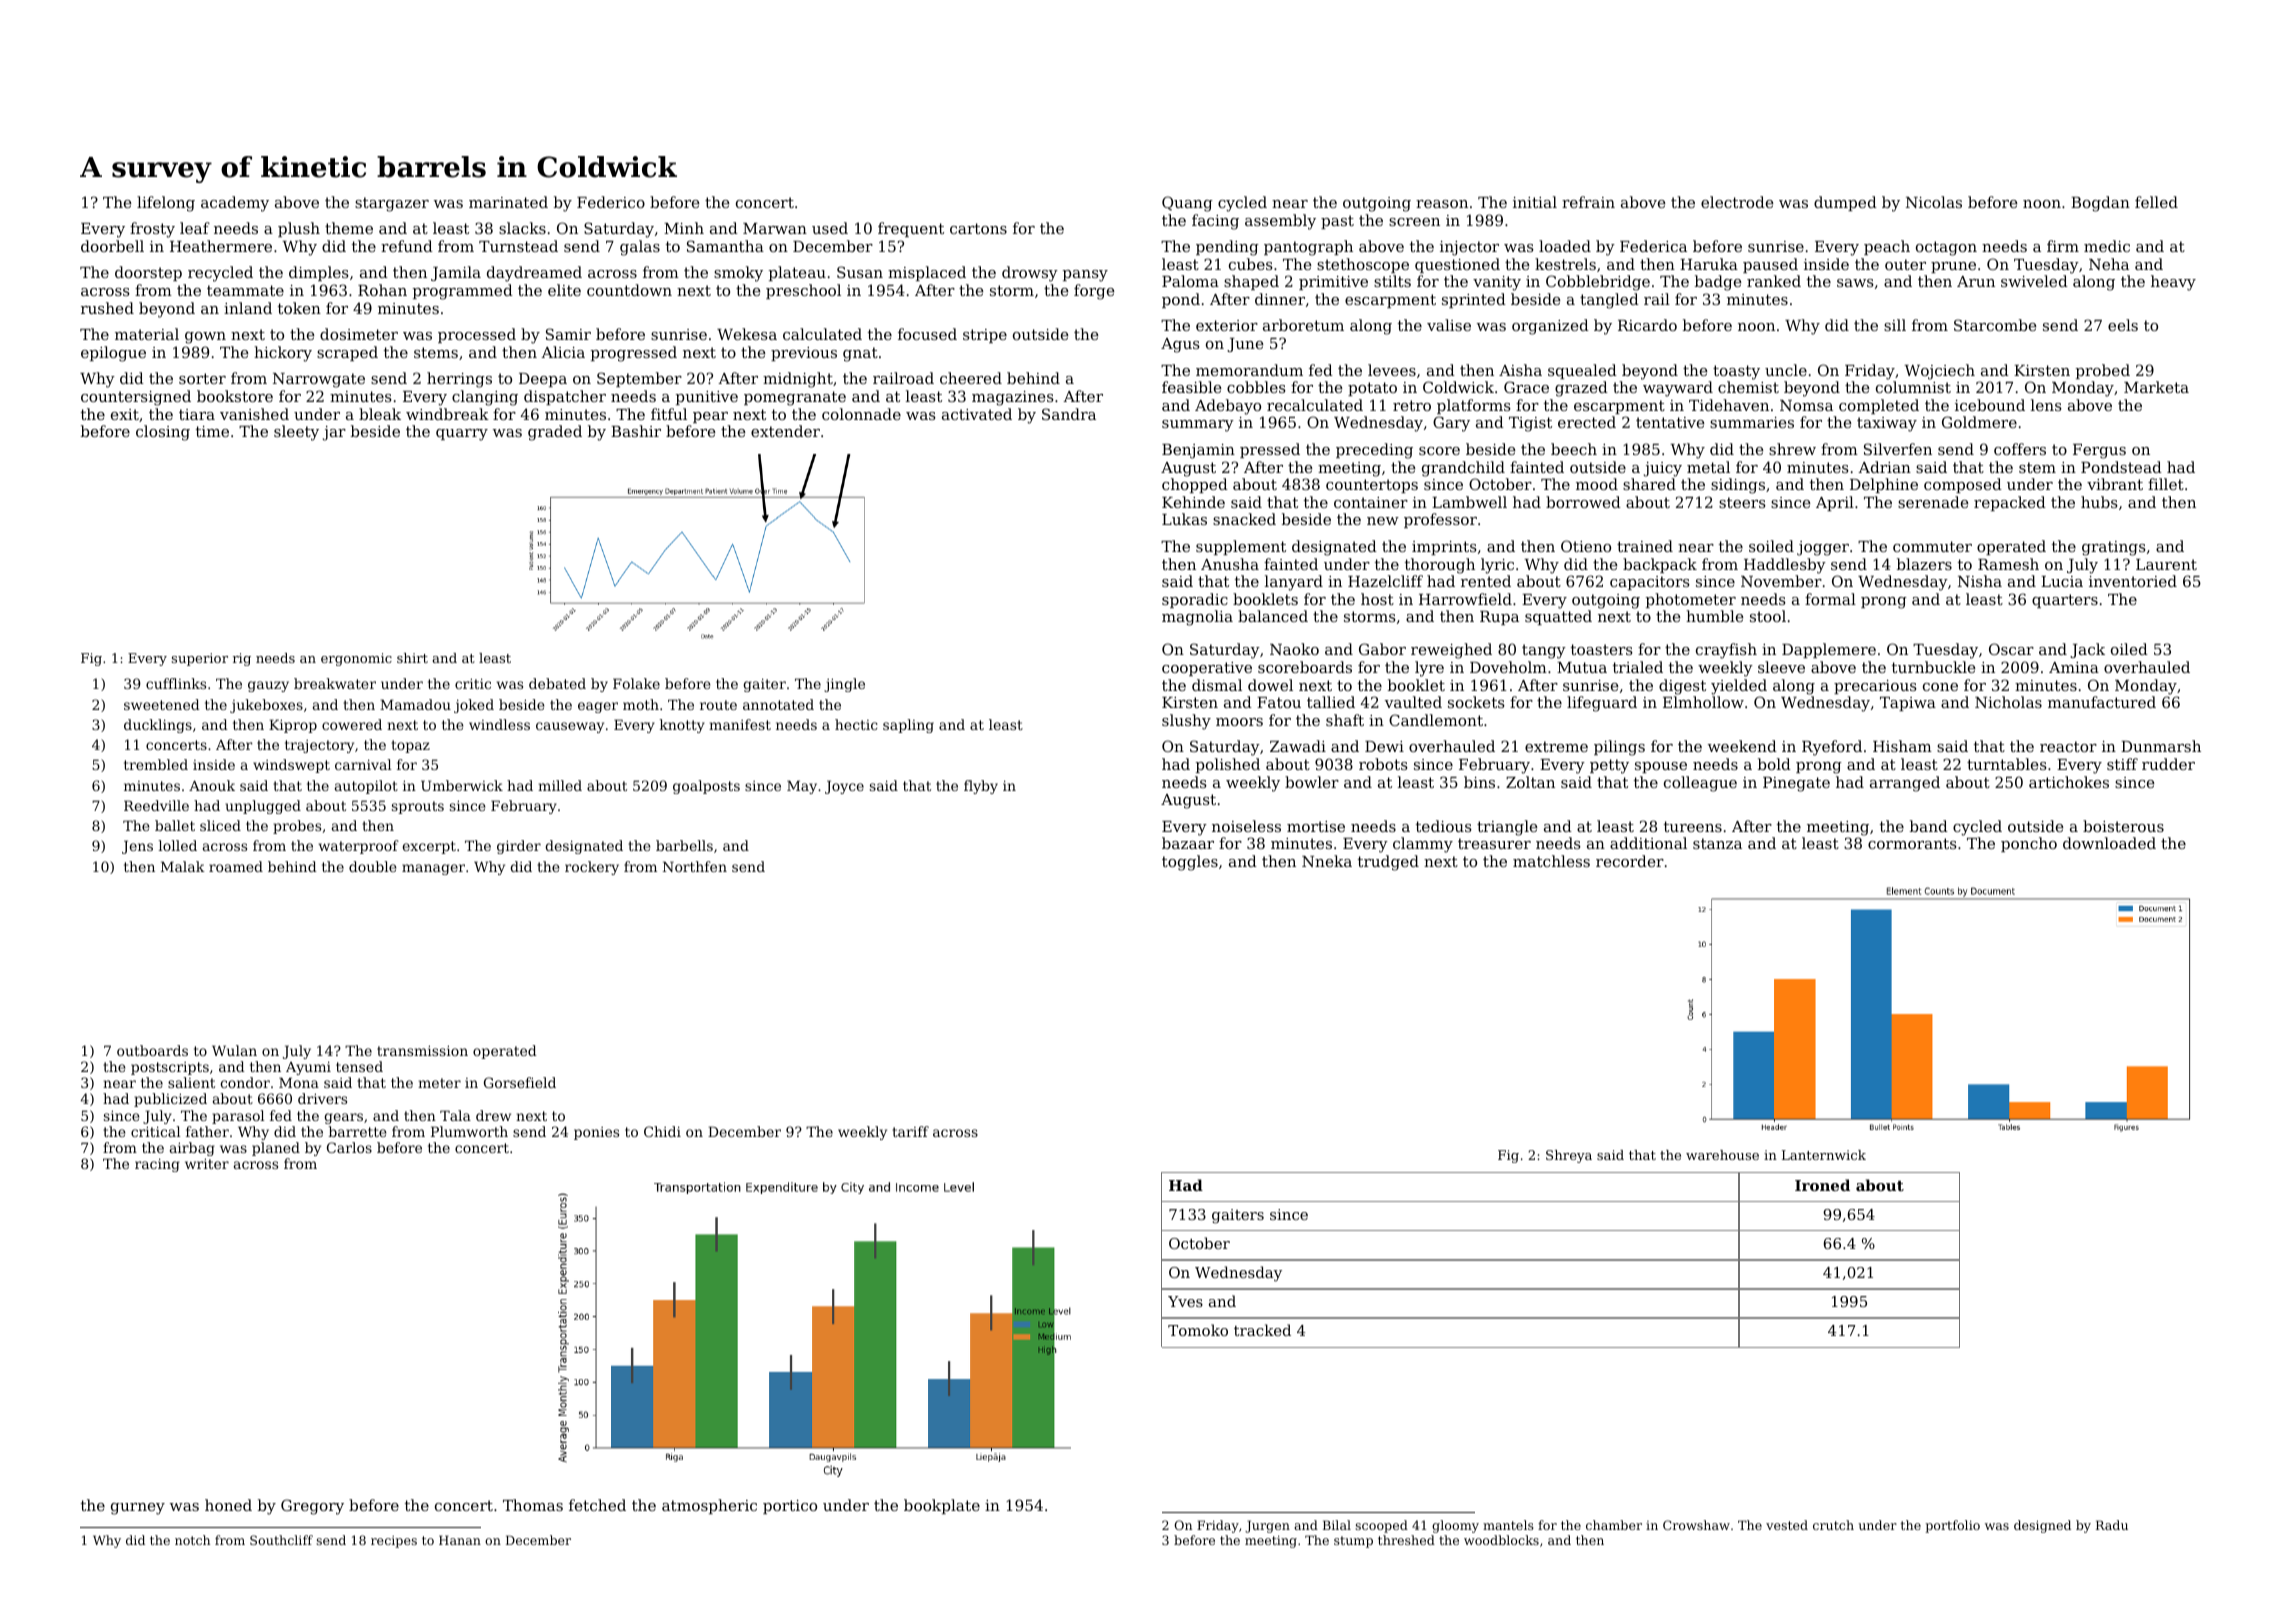  Describe the element at coordinates (2156, 202) in the image. I see `felled` at that location.
